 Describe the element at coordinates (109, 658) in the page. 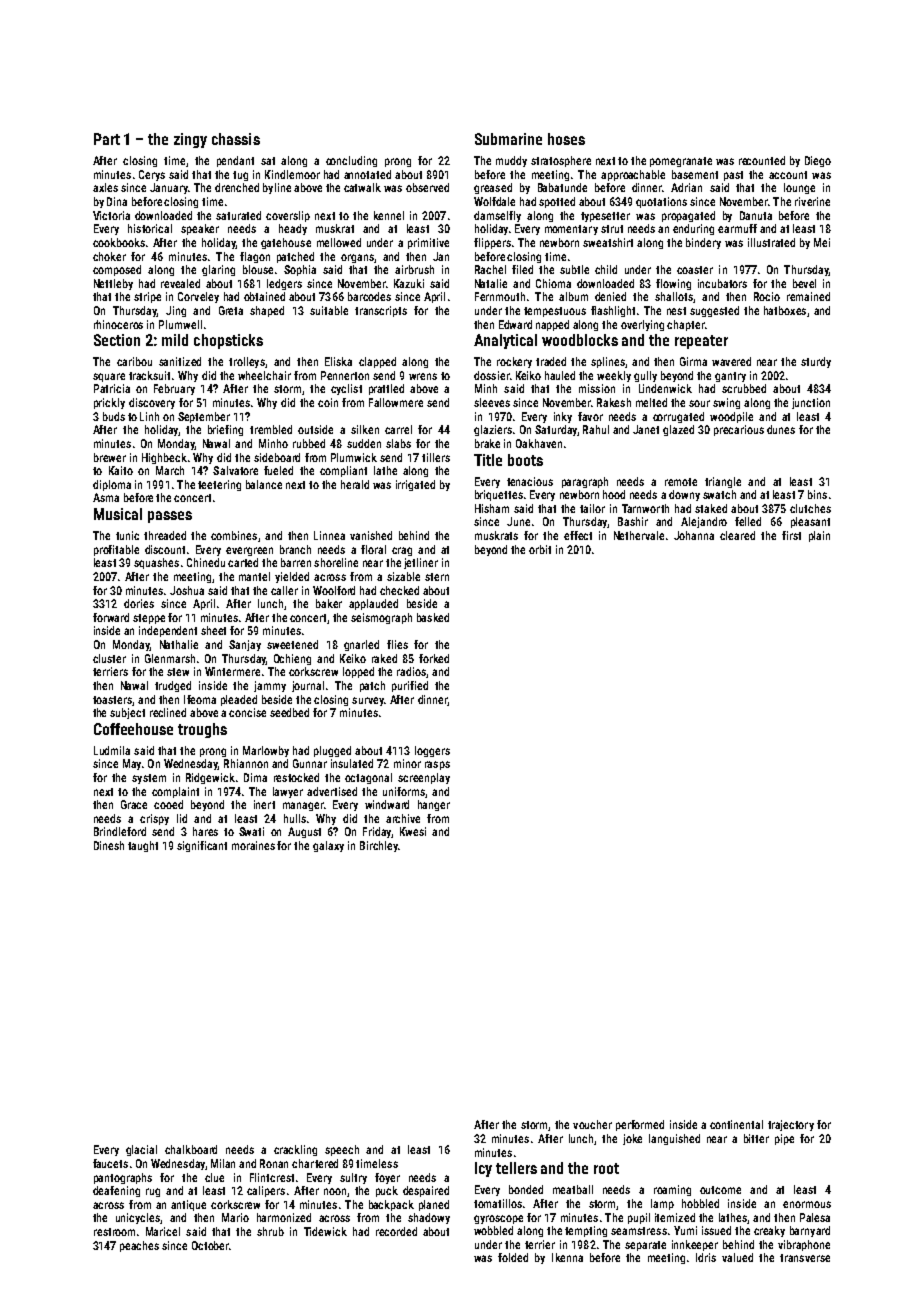

I see `cluster` at that location.
